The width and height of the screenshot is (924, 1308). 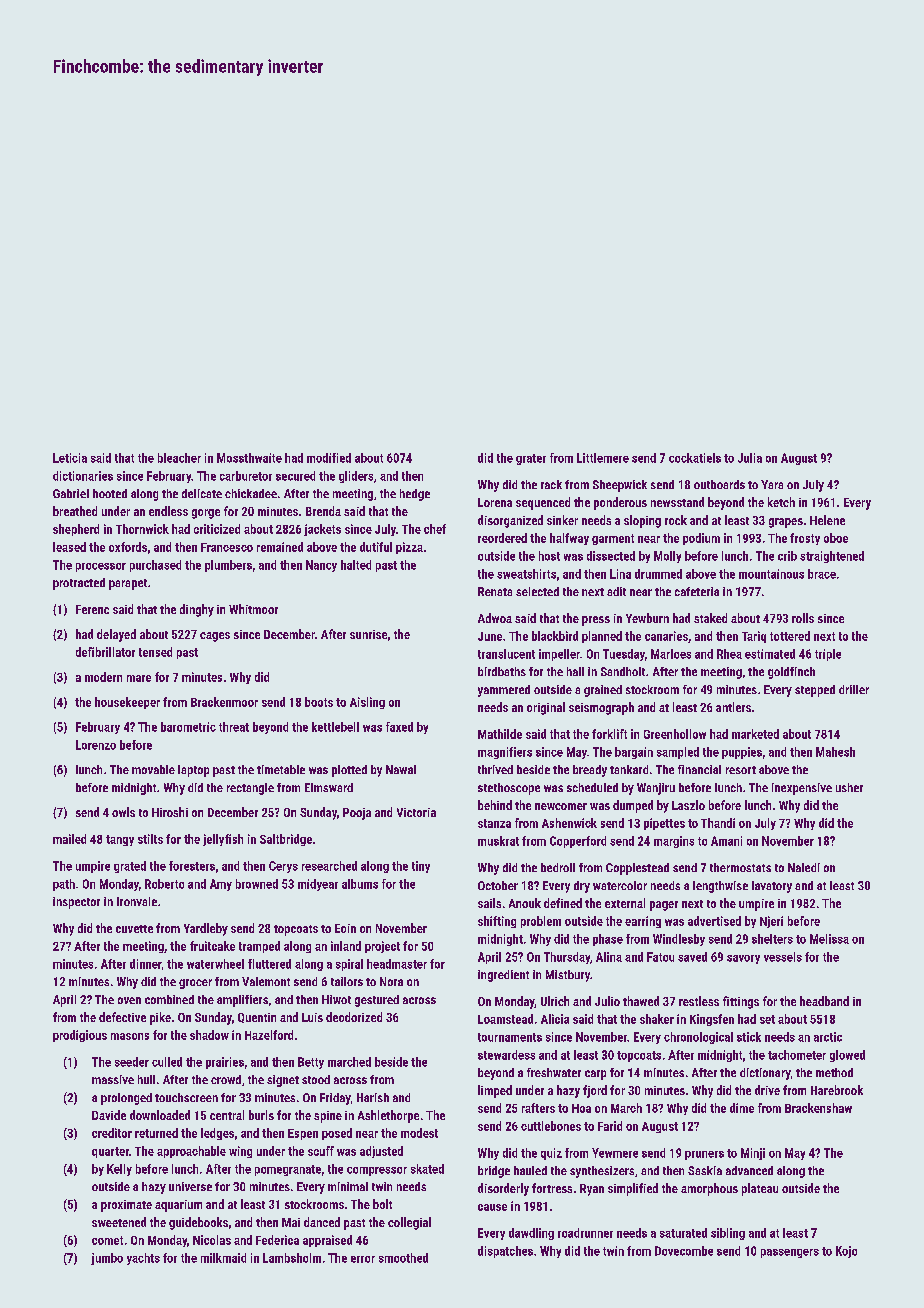 I want to click on thrived, so click(x=495, y=769).
